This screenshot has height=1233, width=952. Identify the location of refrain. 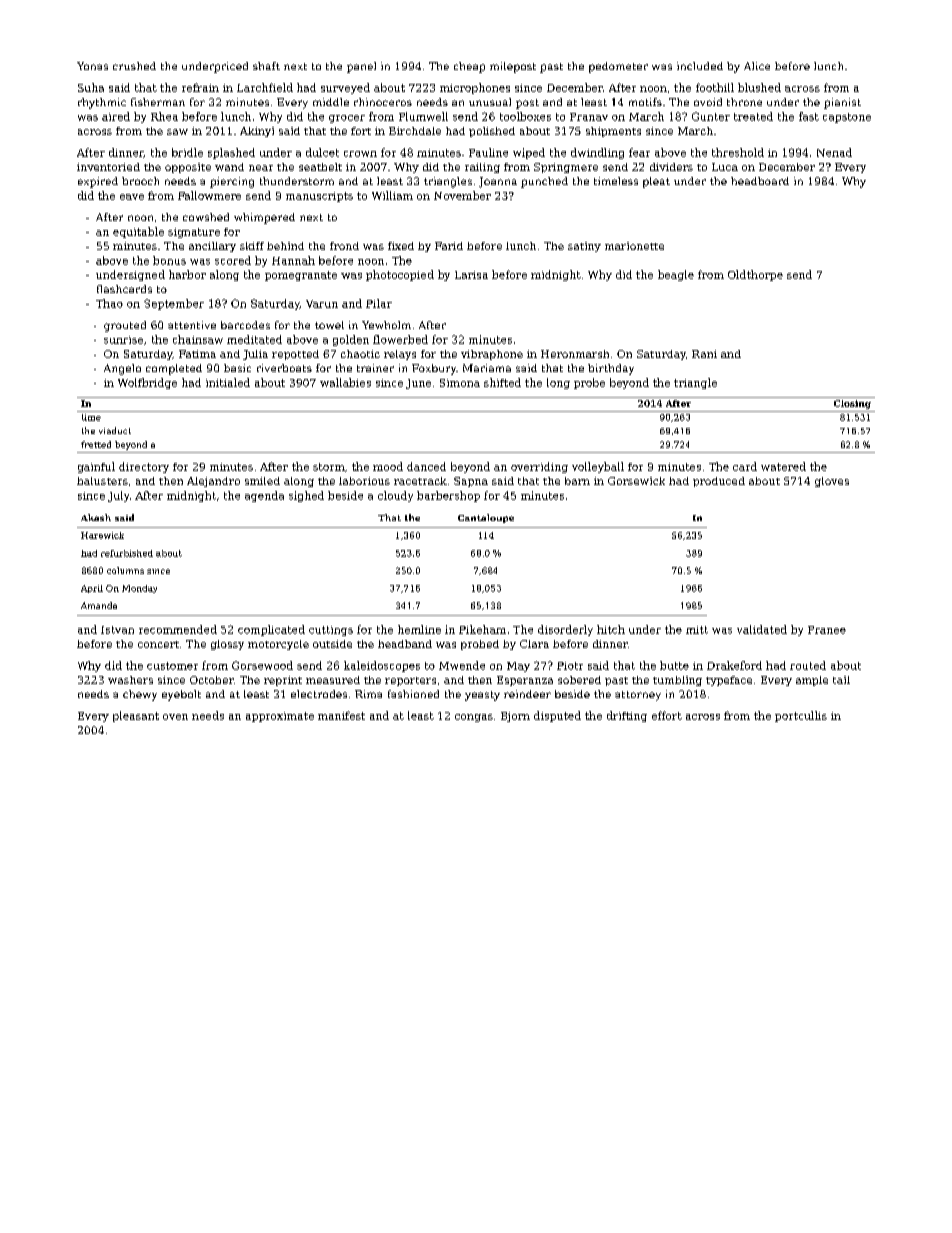
(200, 87).
